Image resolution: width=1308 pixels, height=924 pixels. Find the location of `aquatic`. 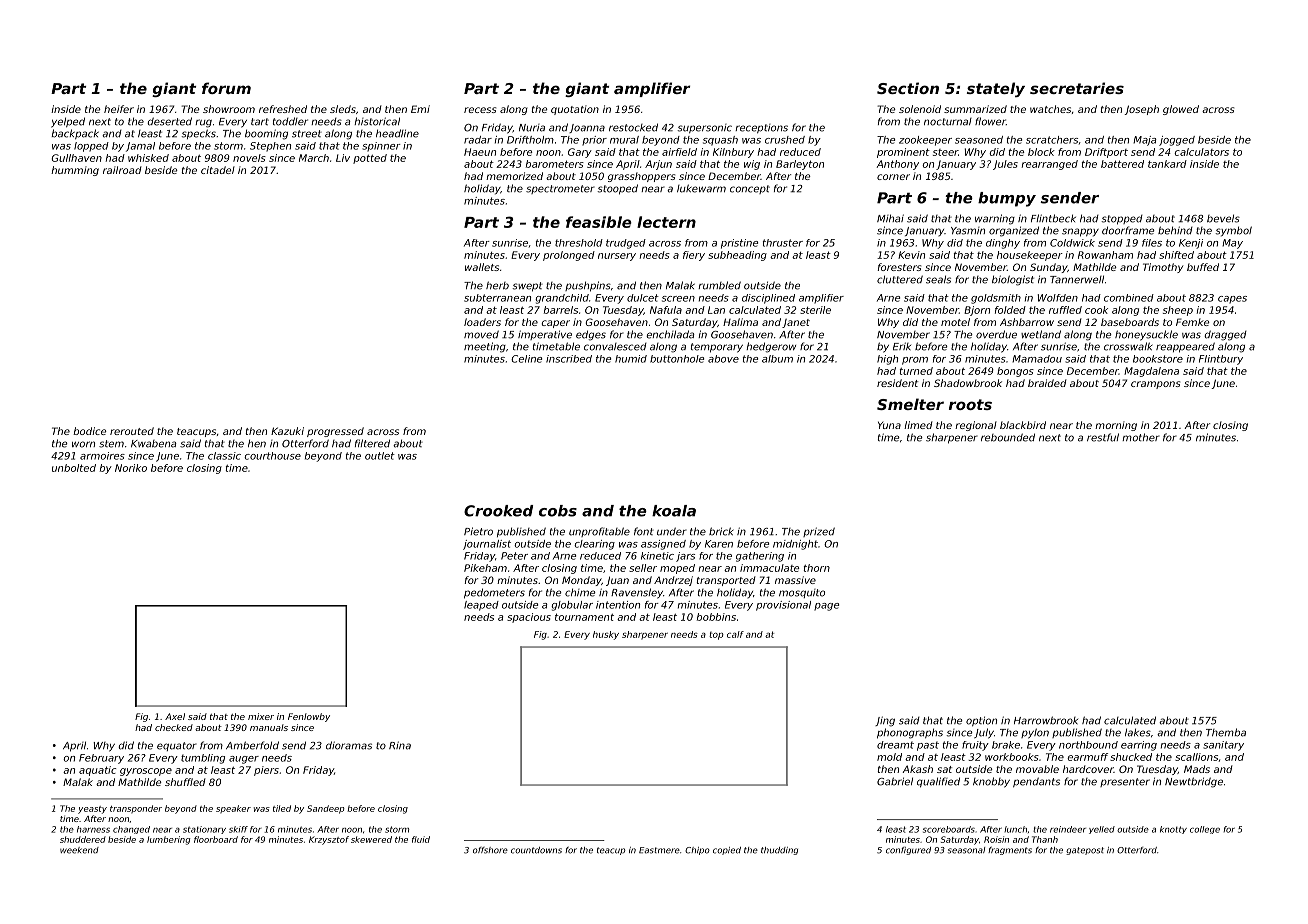

aquatic is located at coordinates (97, 771).
